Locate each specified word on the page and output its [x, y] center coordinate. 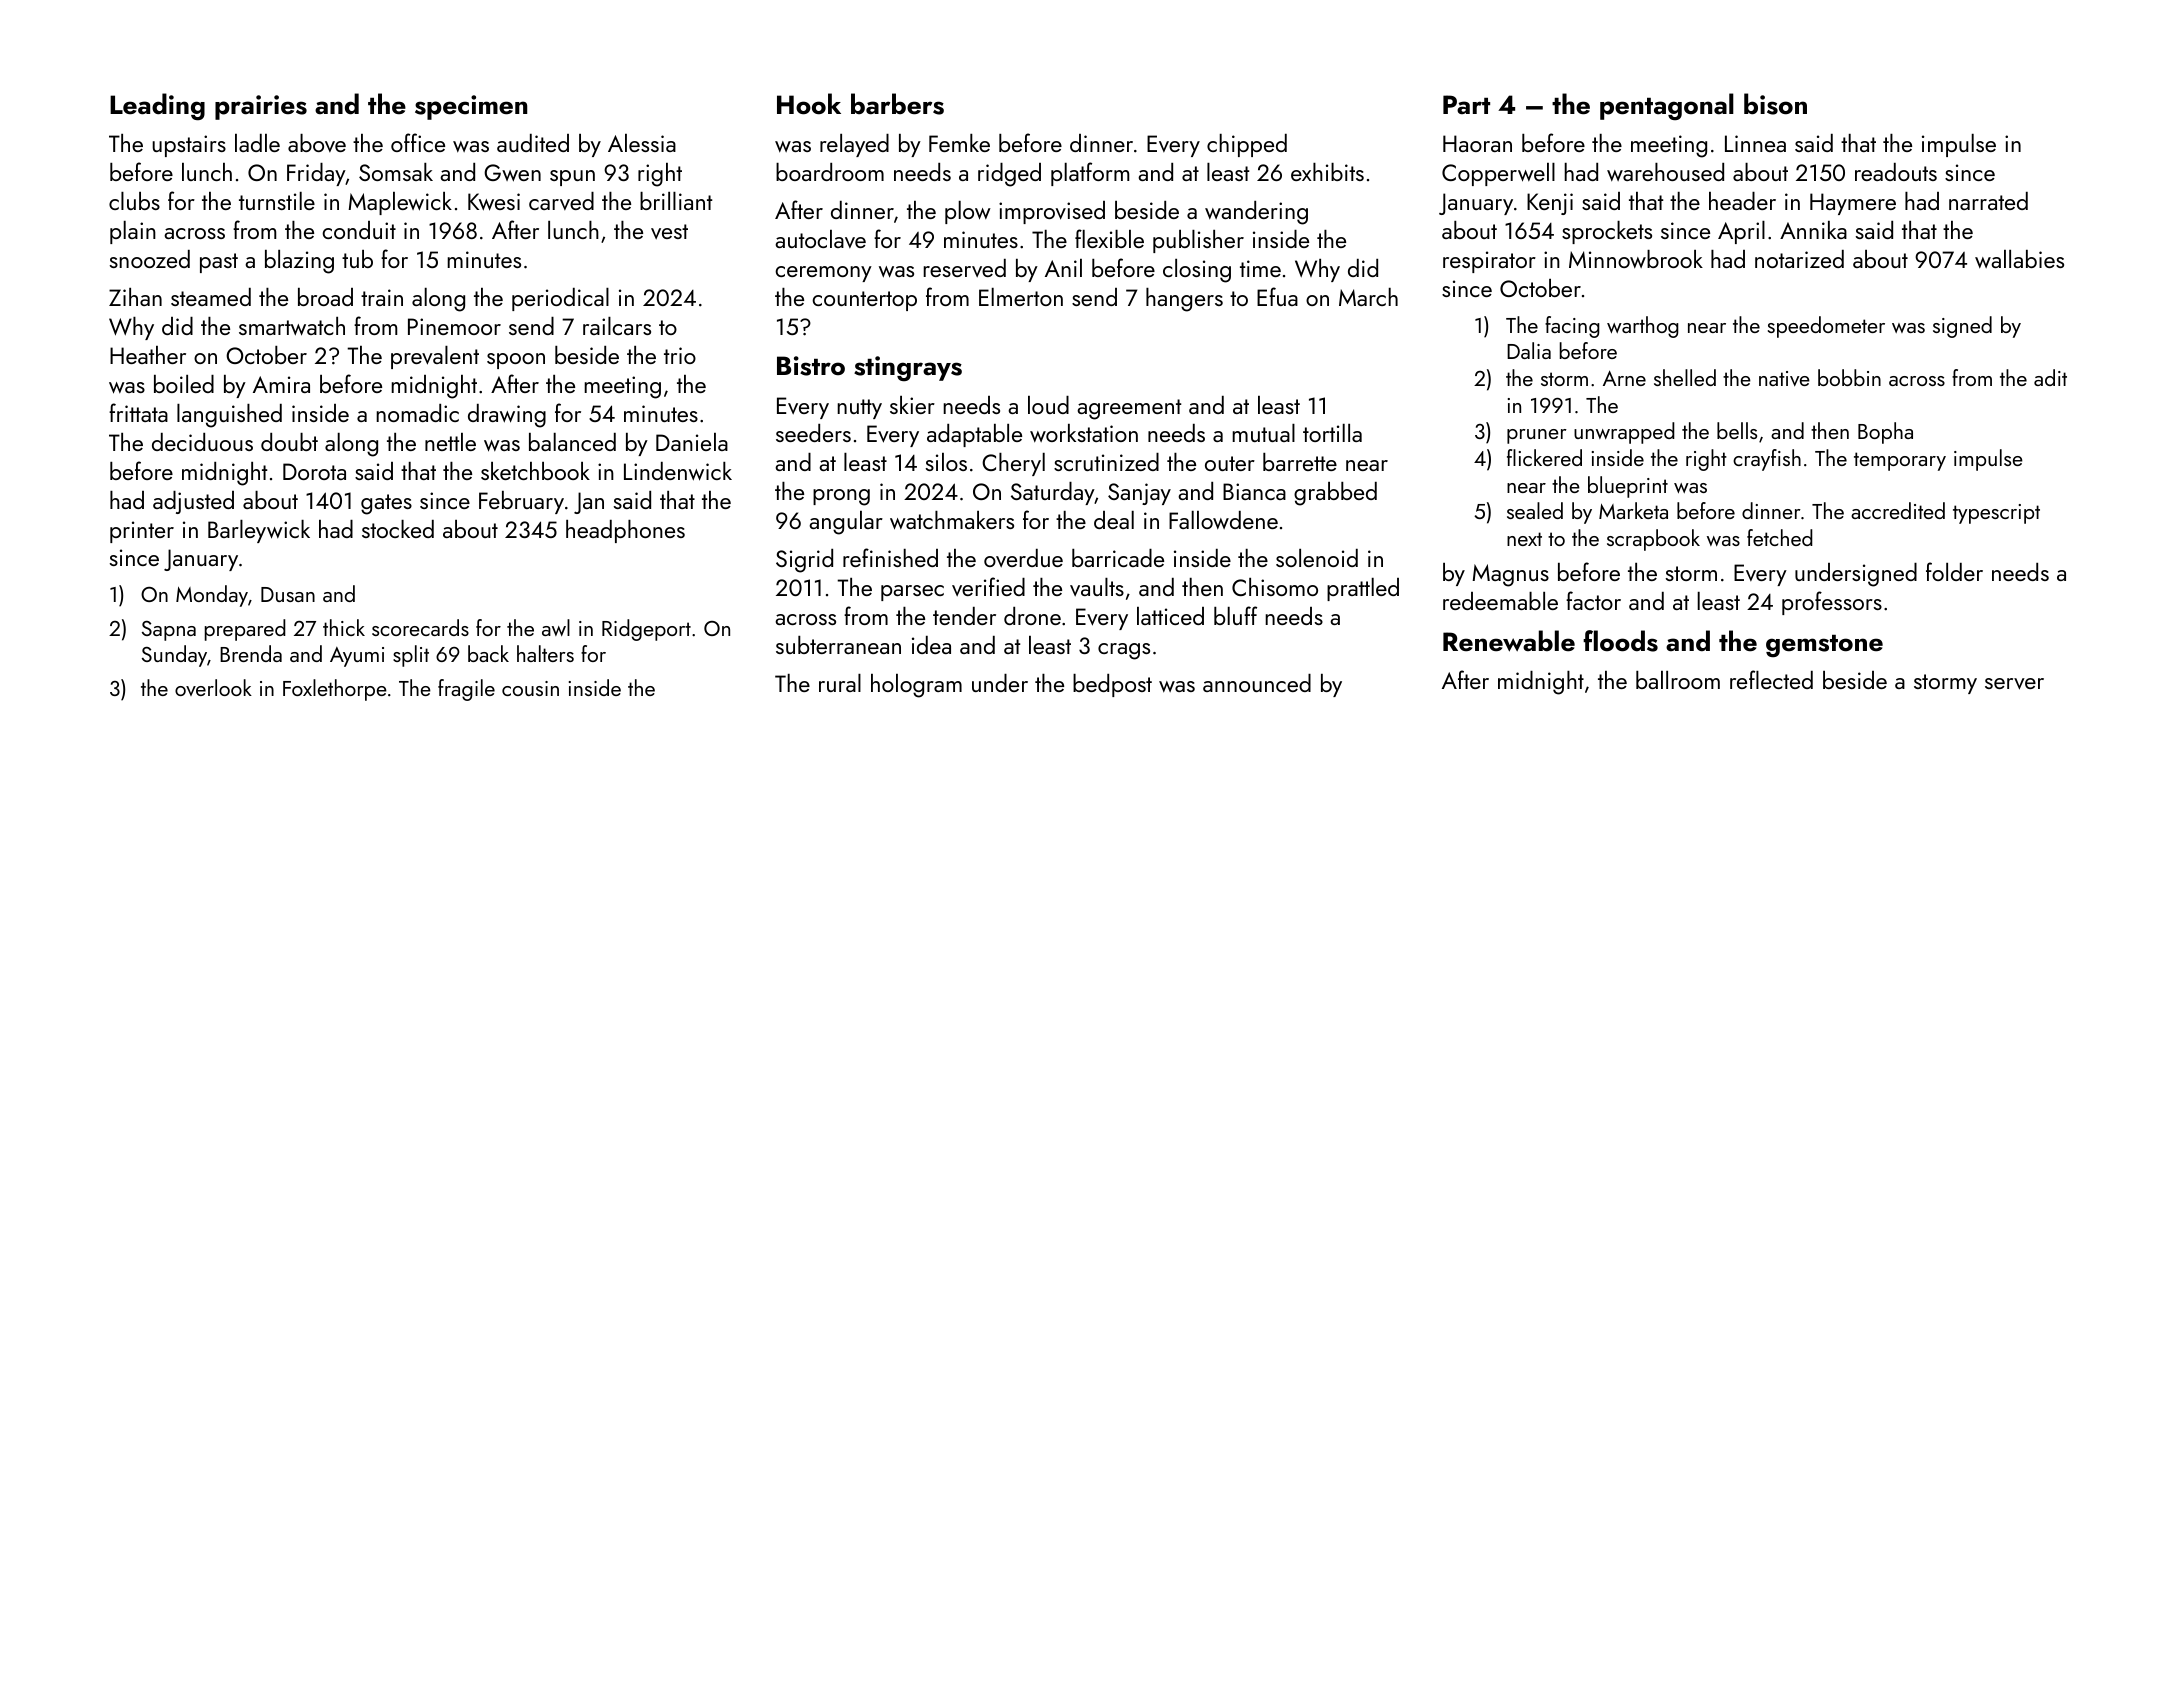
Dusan [288, 594]
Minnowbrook [1636, 259]
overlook [213, 687]
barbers [897, 104]
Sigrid [804, 561]
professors [1832, 603]
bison [1775, 104]
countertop [864, 301]
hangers [1184, 300]
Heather [148, 355]
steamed [211, 297]
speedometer [1826, 327]
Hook [809, 104]
